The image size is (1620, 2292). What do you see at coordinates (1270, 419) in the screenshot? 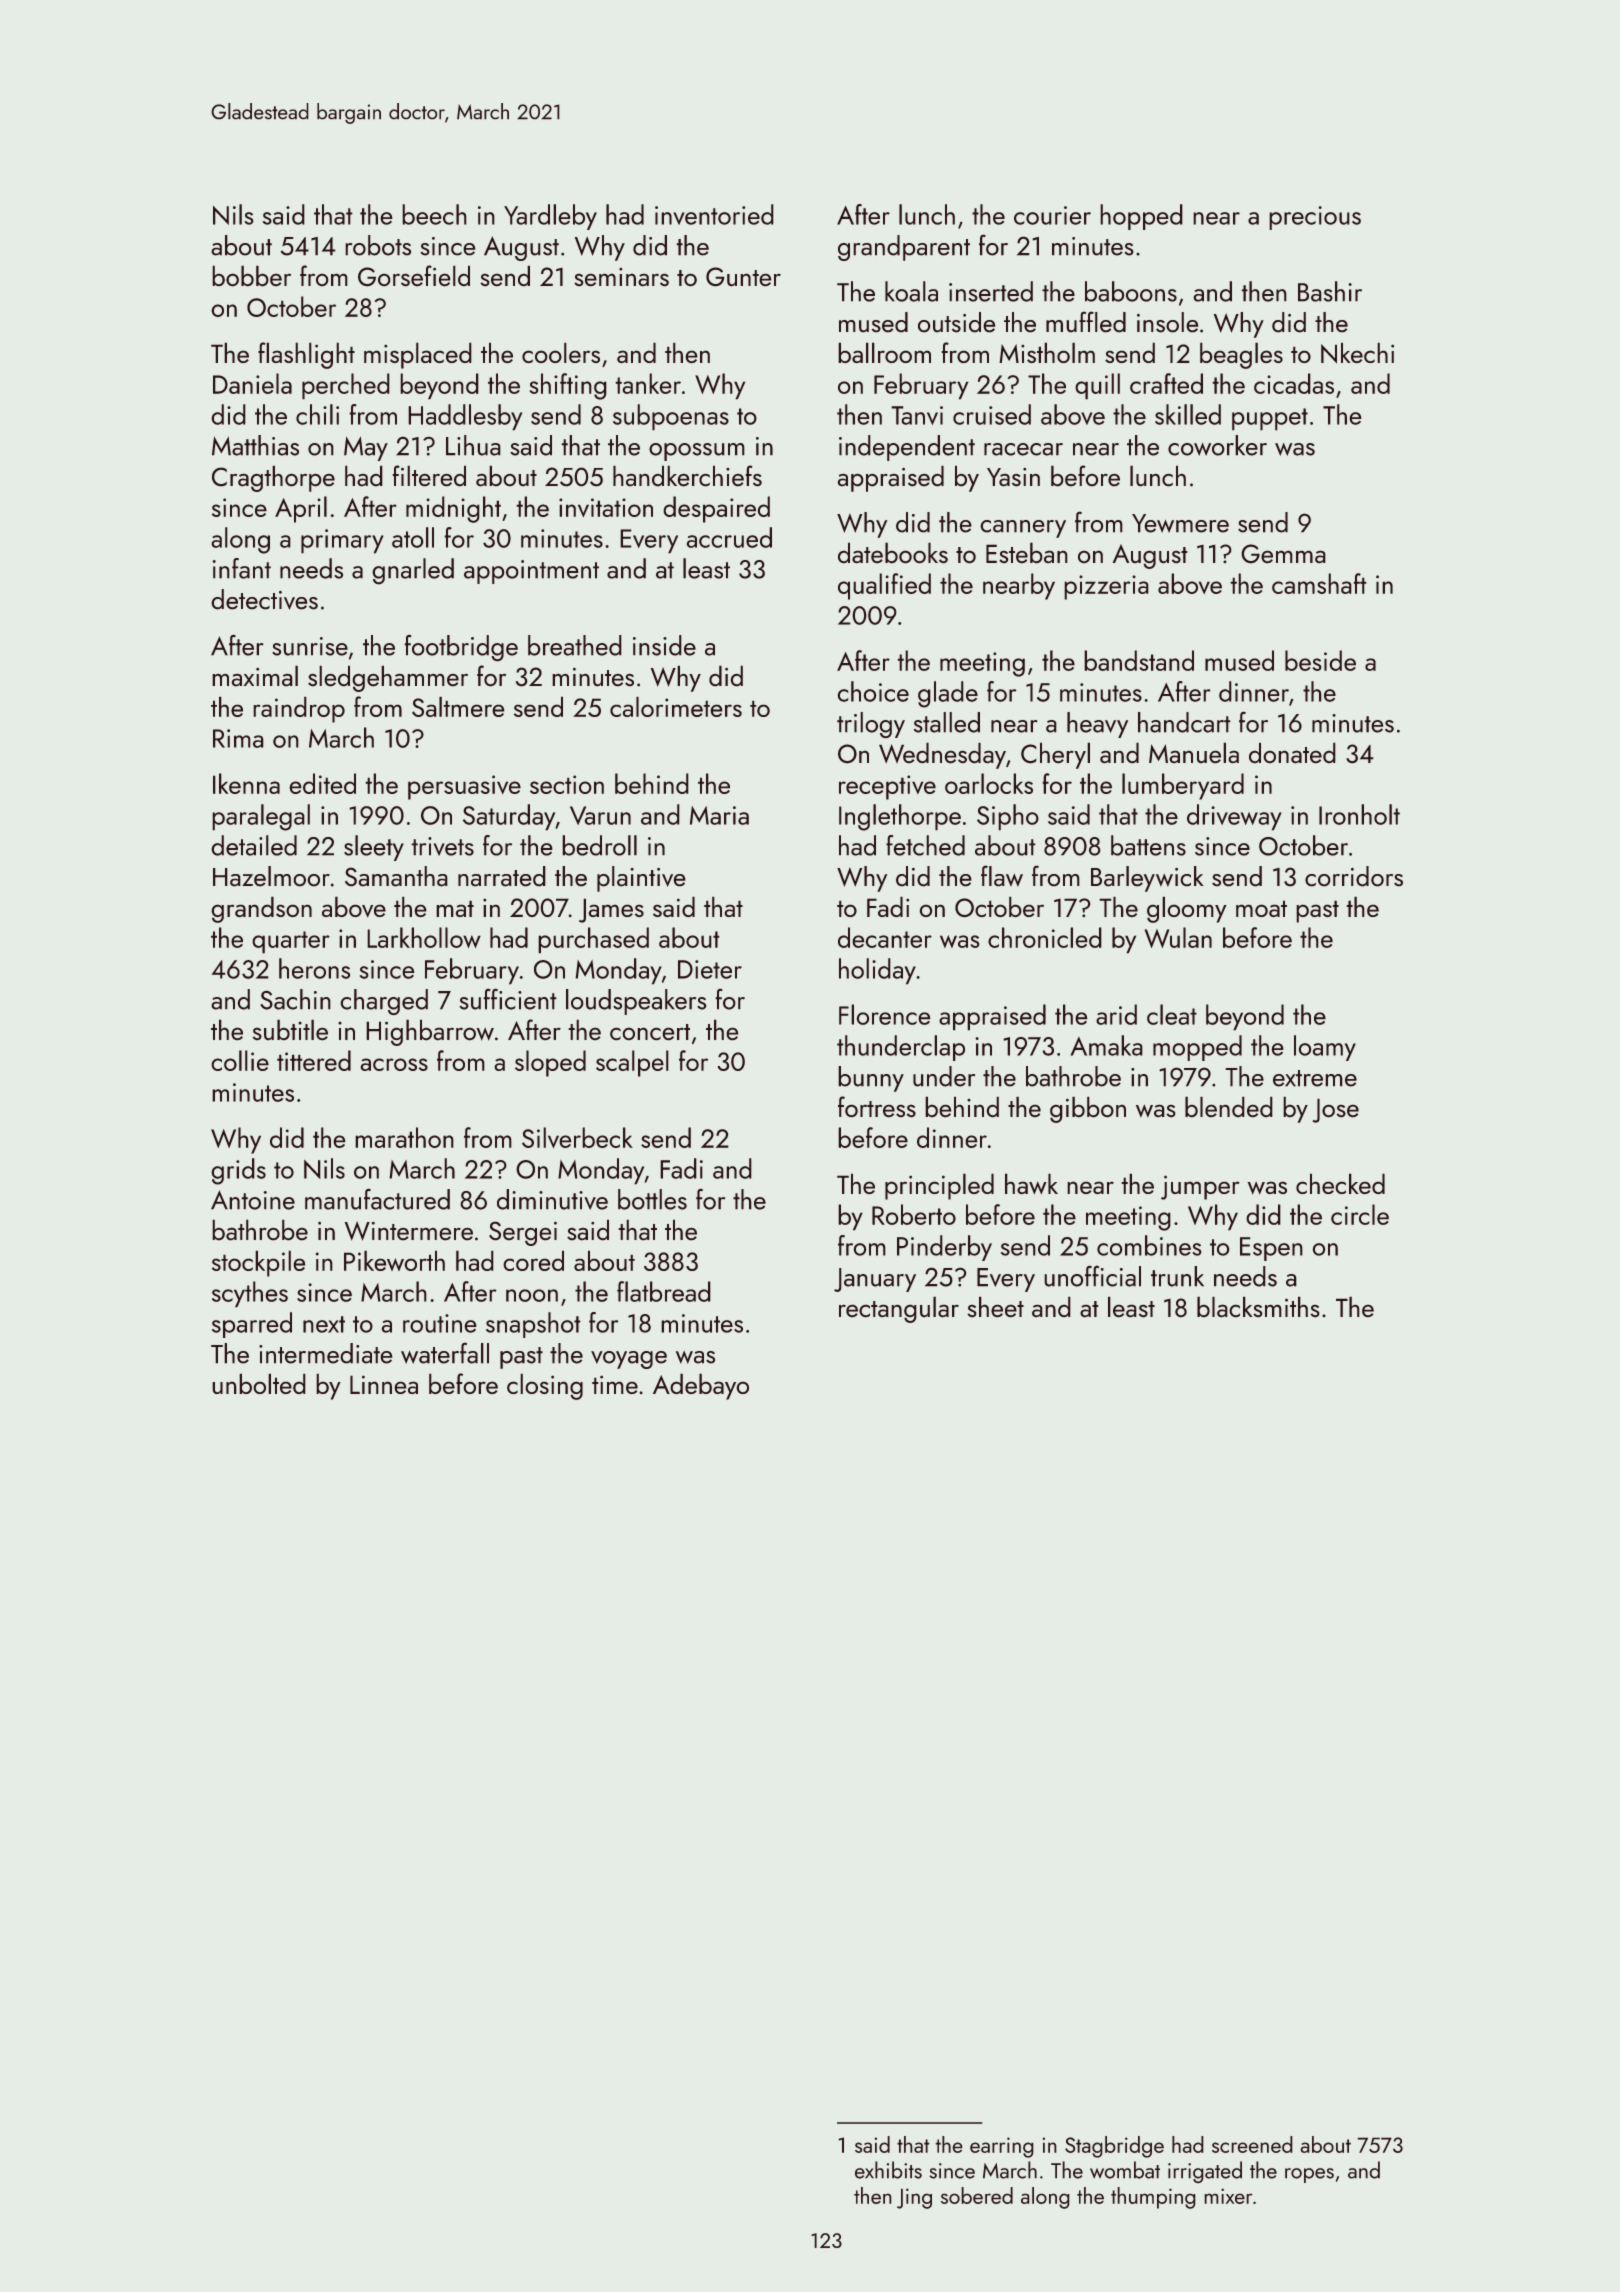
I see `puppet` at bounding box center [1270, 419].
